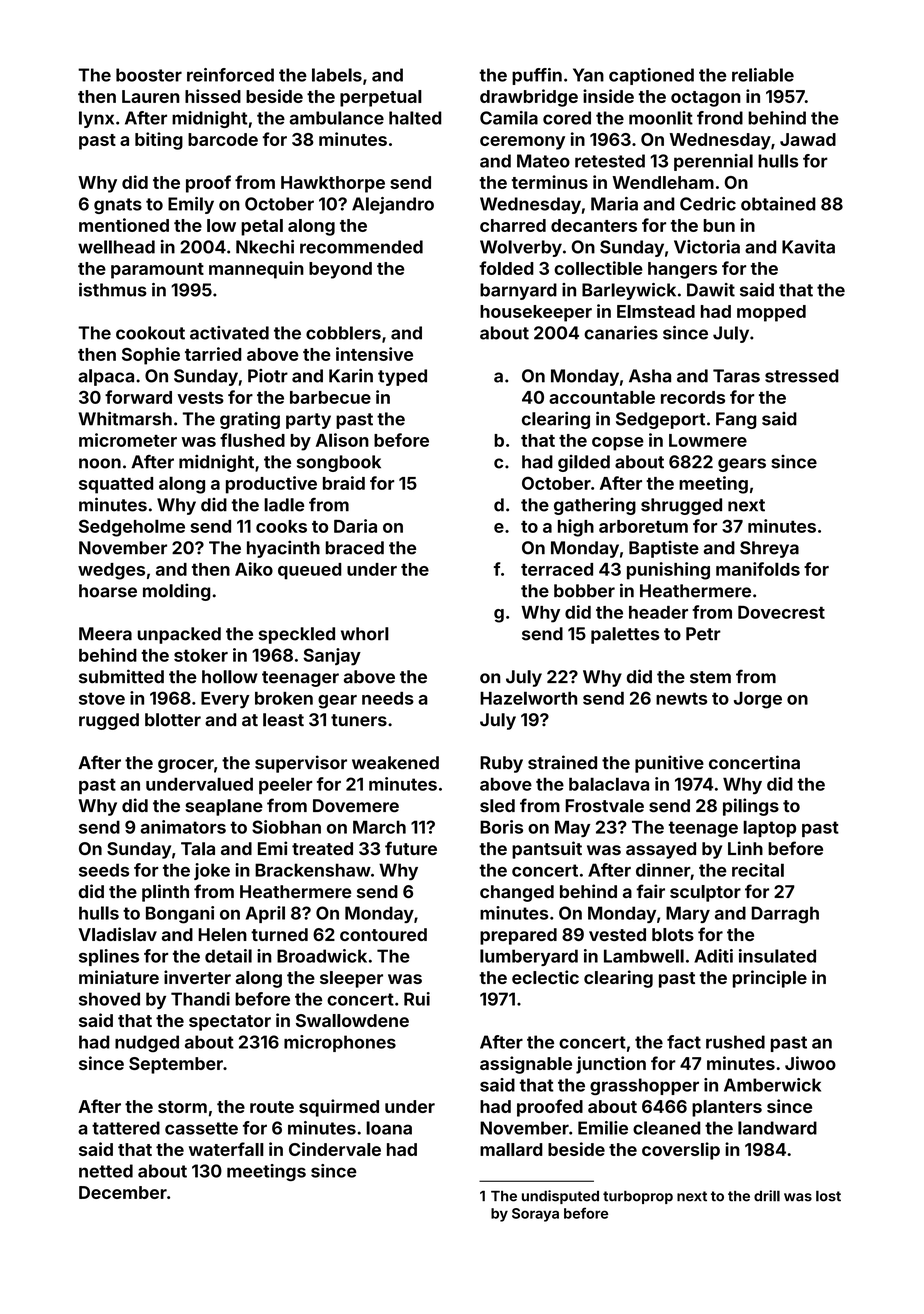  Describe the element at coordinates (535, 1215) in the document. I see `Soraya` at that location.
